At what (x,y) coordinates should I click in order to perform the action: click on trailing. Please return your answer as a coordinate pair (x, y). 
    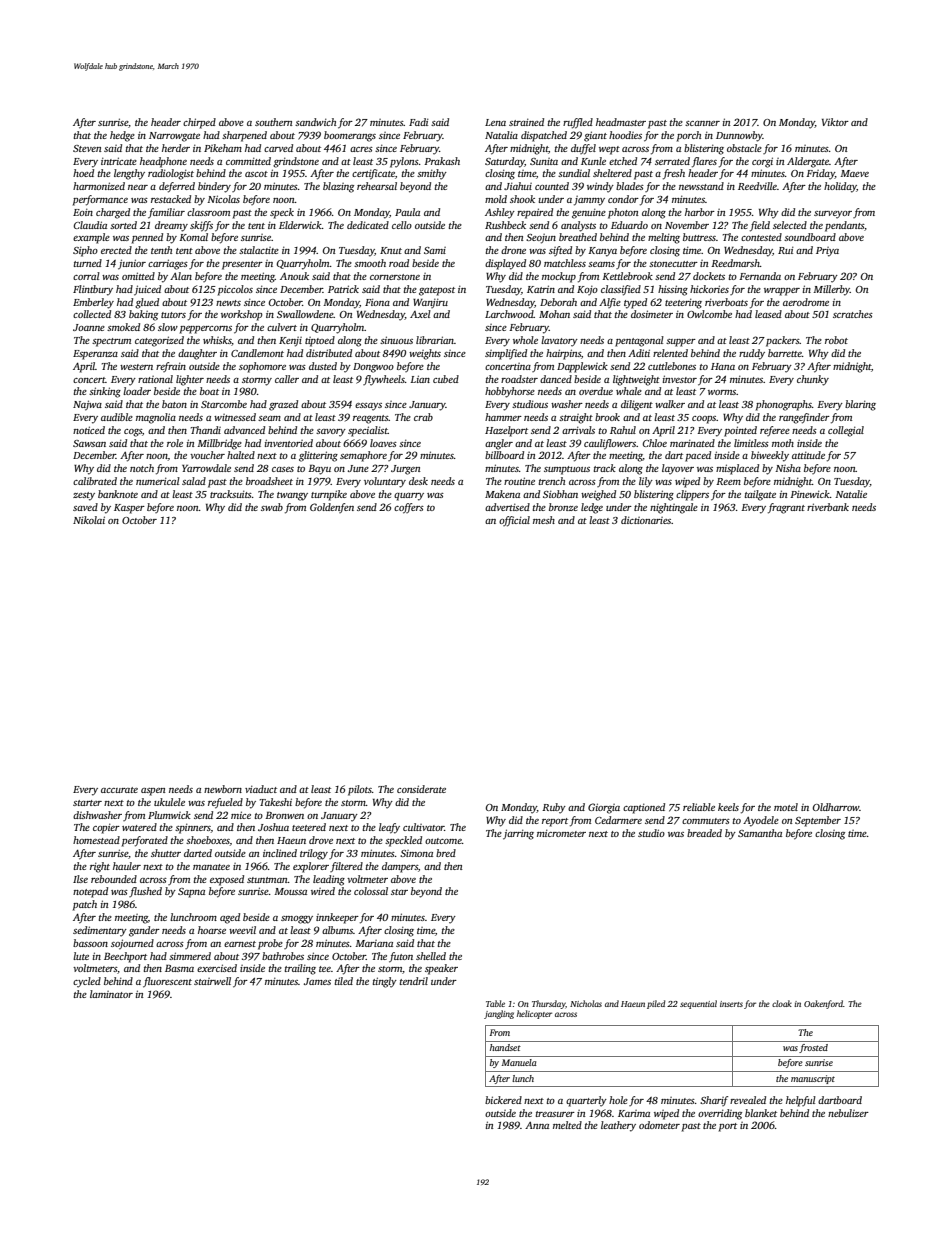
    Looking at the image, I should click on (300, 969).
